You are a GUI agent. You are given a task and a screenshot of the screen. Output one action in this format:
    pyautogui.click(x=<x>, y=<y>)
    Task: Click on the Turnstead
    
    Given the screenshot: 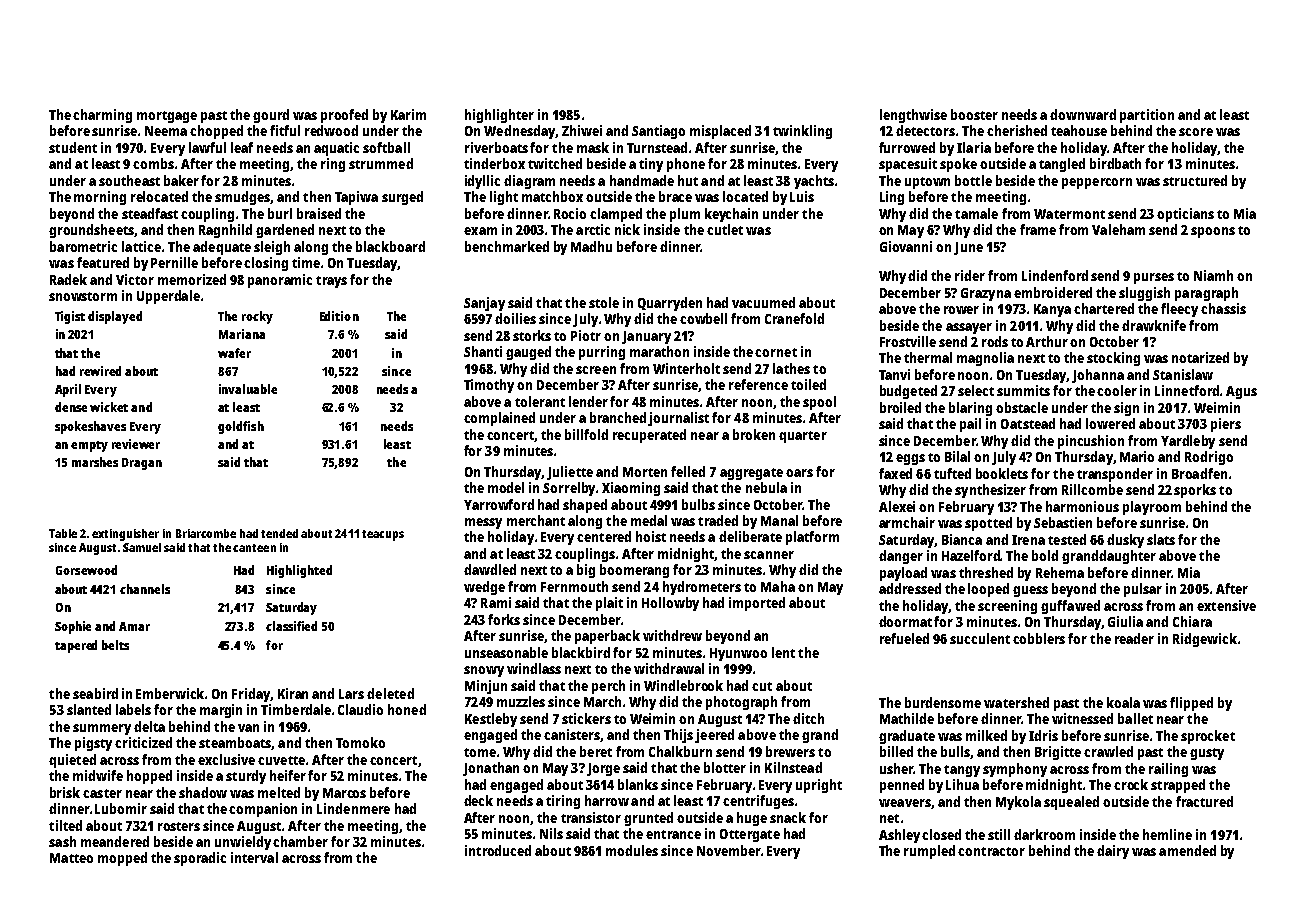 What is the action you would take?
    pyautogui.click(x=657, y=147)
